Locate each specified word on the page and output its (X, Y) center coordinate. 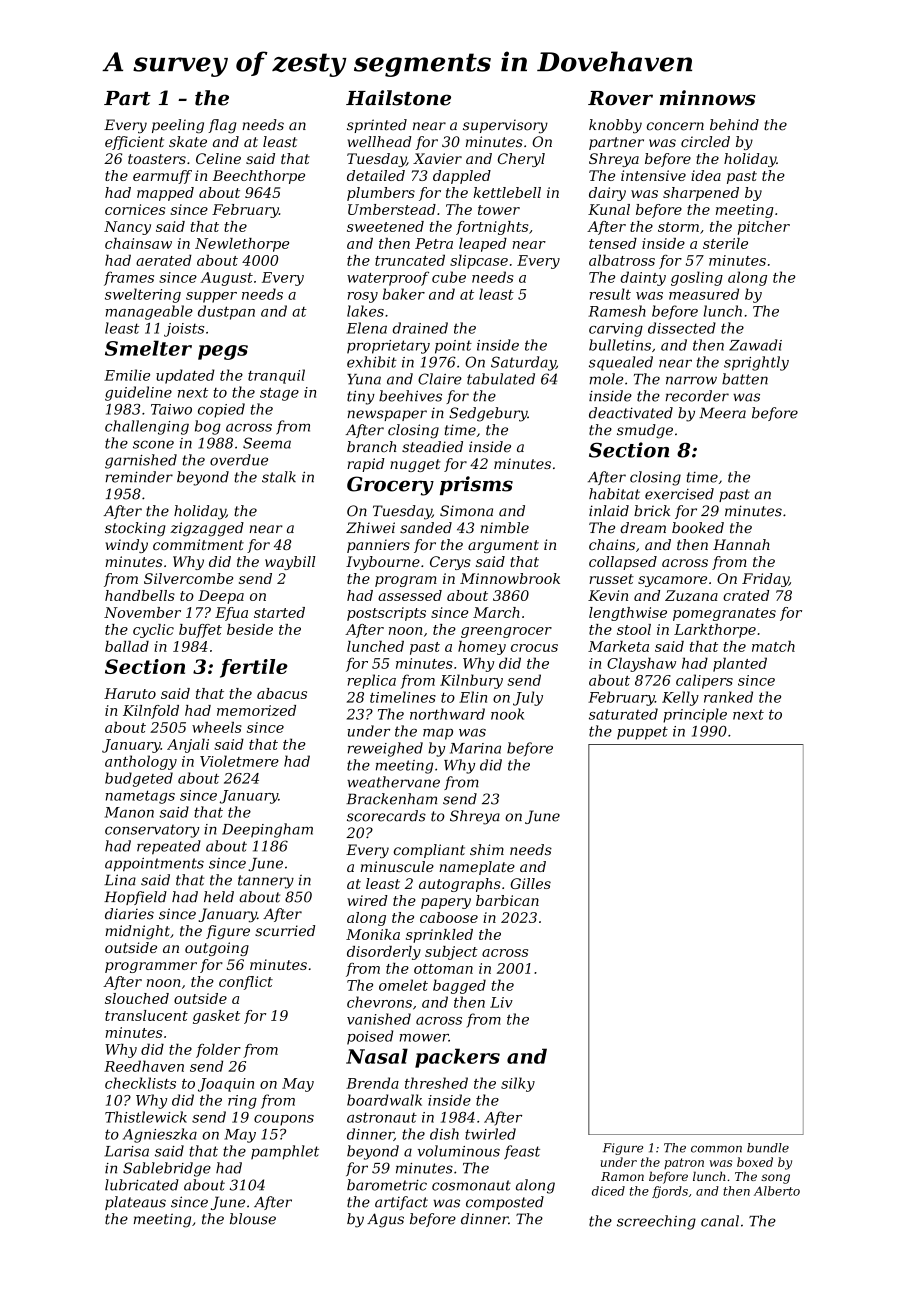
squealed (621, 363)
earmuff (162, 177)
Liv (501, 1002)
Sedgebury (488, 414)
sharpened (701, 194)
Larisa (127, 1151)
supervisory (505, 126)
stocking (135, 529)
